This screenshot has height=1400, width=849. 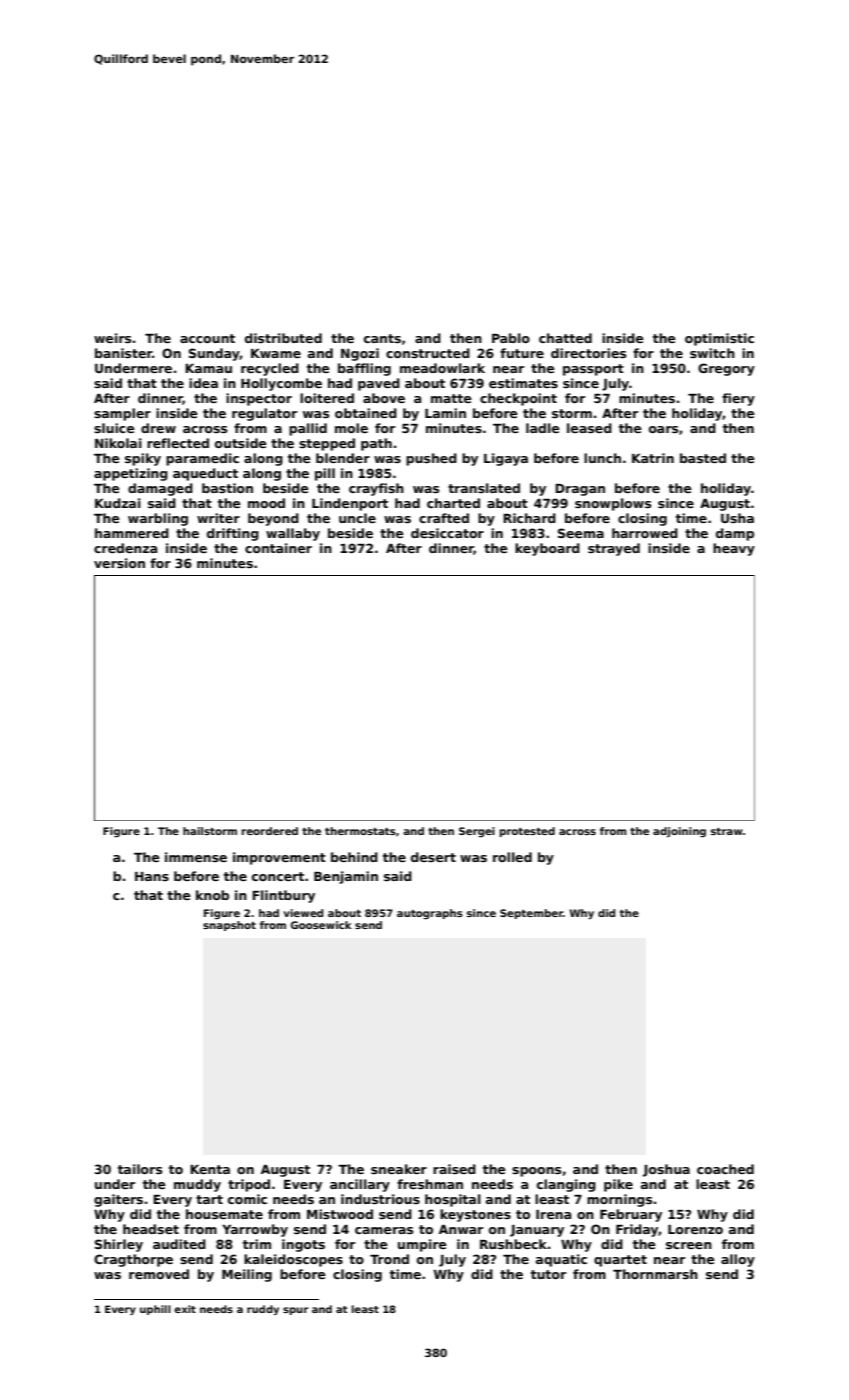 I want to click on Joshua, so click(x=666, y=1170).
